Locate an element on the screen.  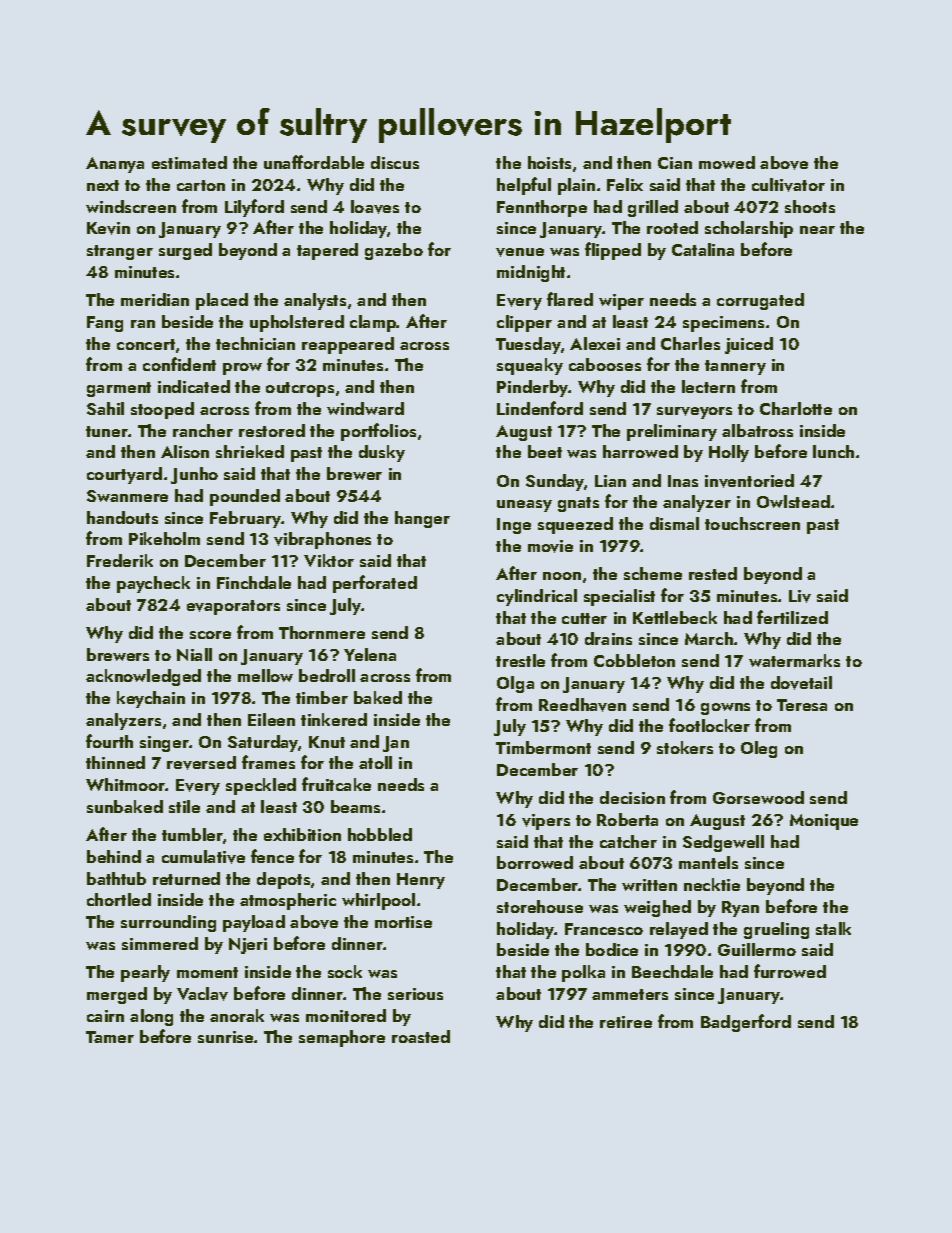
cutter is located at coordinates (584, 618).
